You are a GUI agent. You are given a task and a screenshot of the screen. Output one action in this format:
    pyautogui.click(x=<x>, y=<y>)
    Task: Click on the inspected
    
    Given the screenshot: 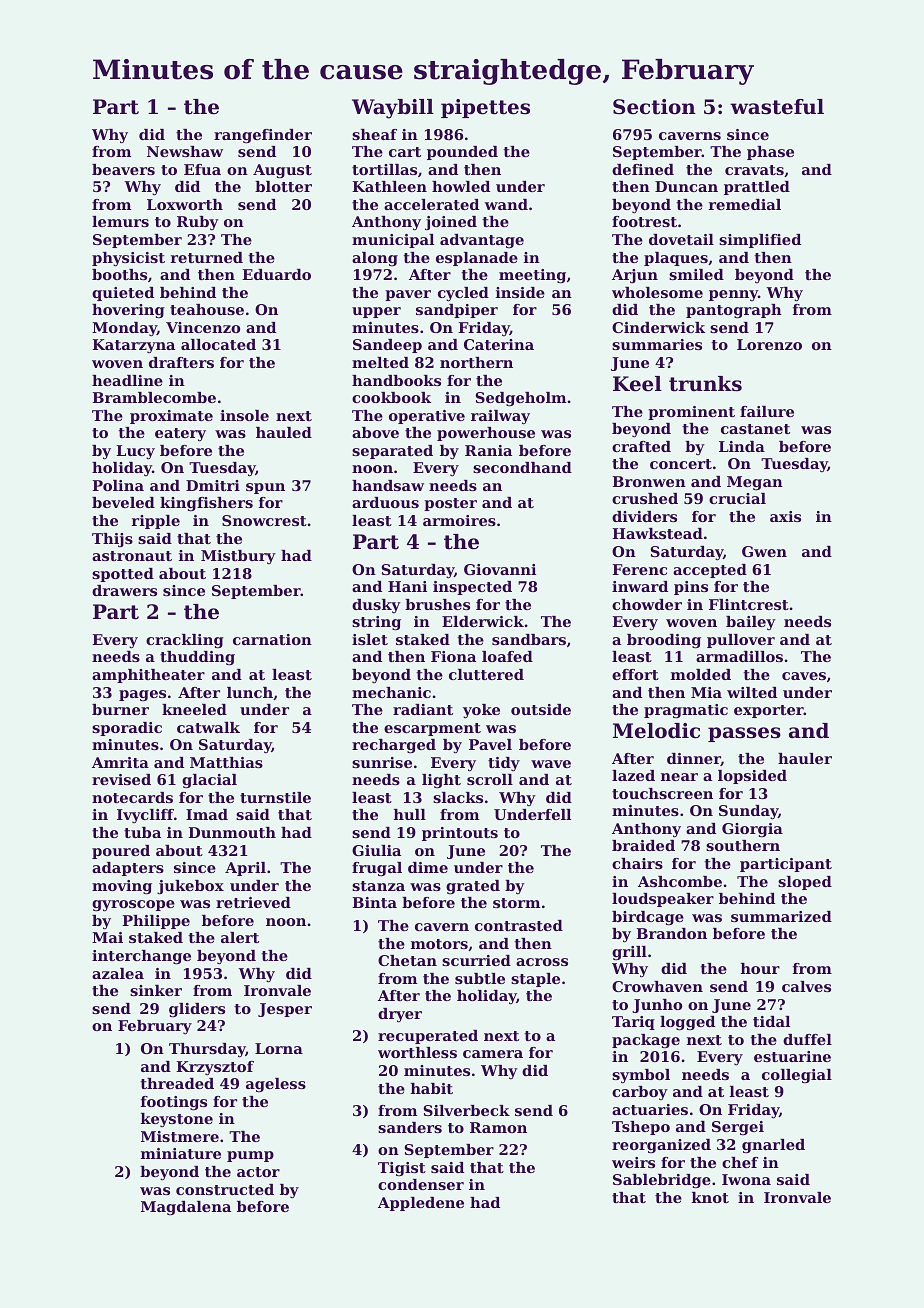 What is the action you would take?
    pyautogui.click(x=472, y=588)
